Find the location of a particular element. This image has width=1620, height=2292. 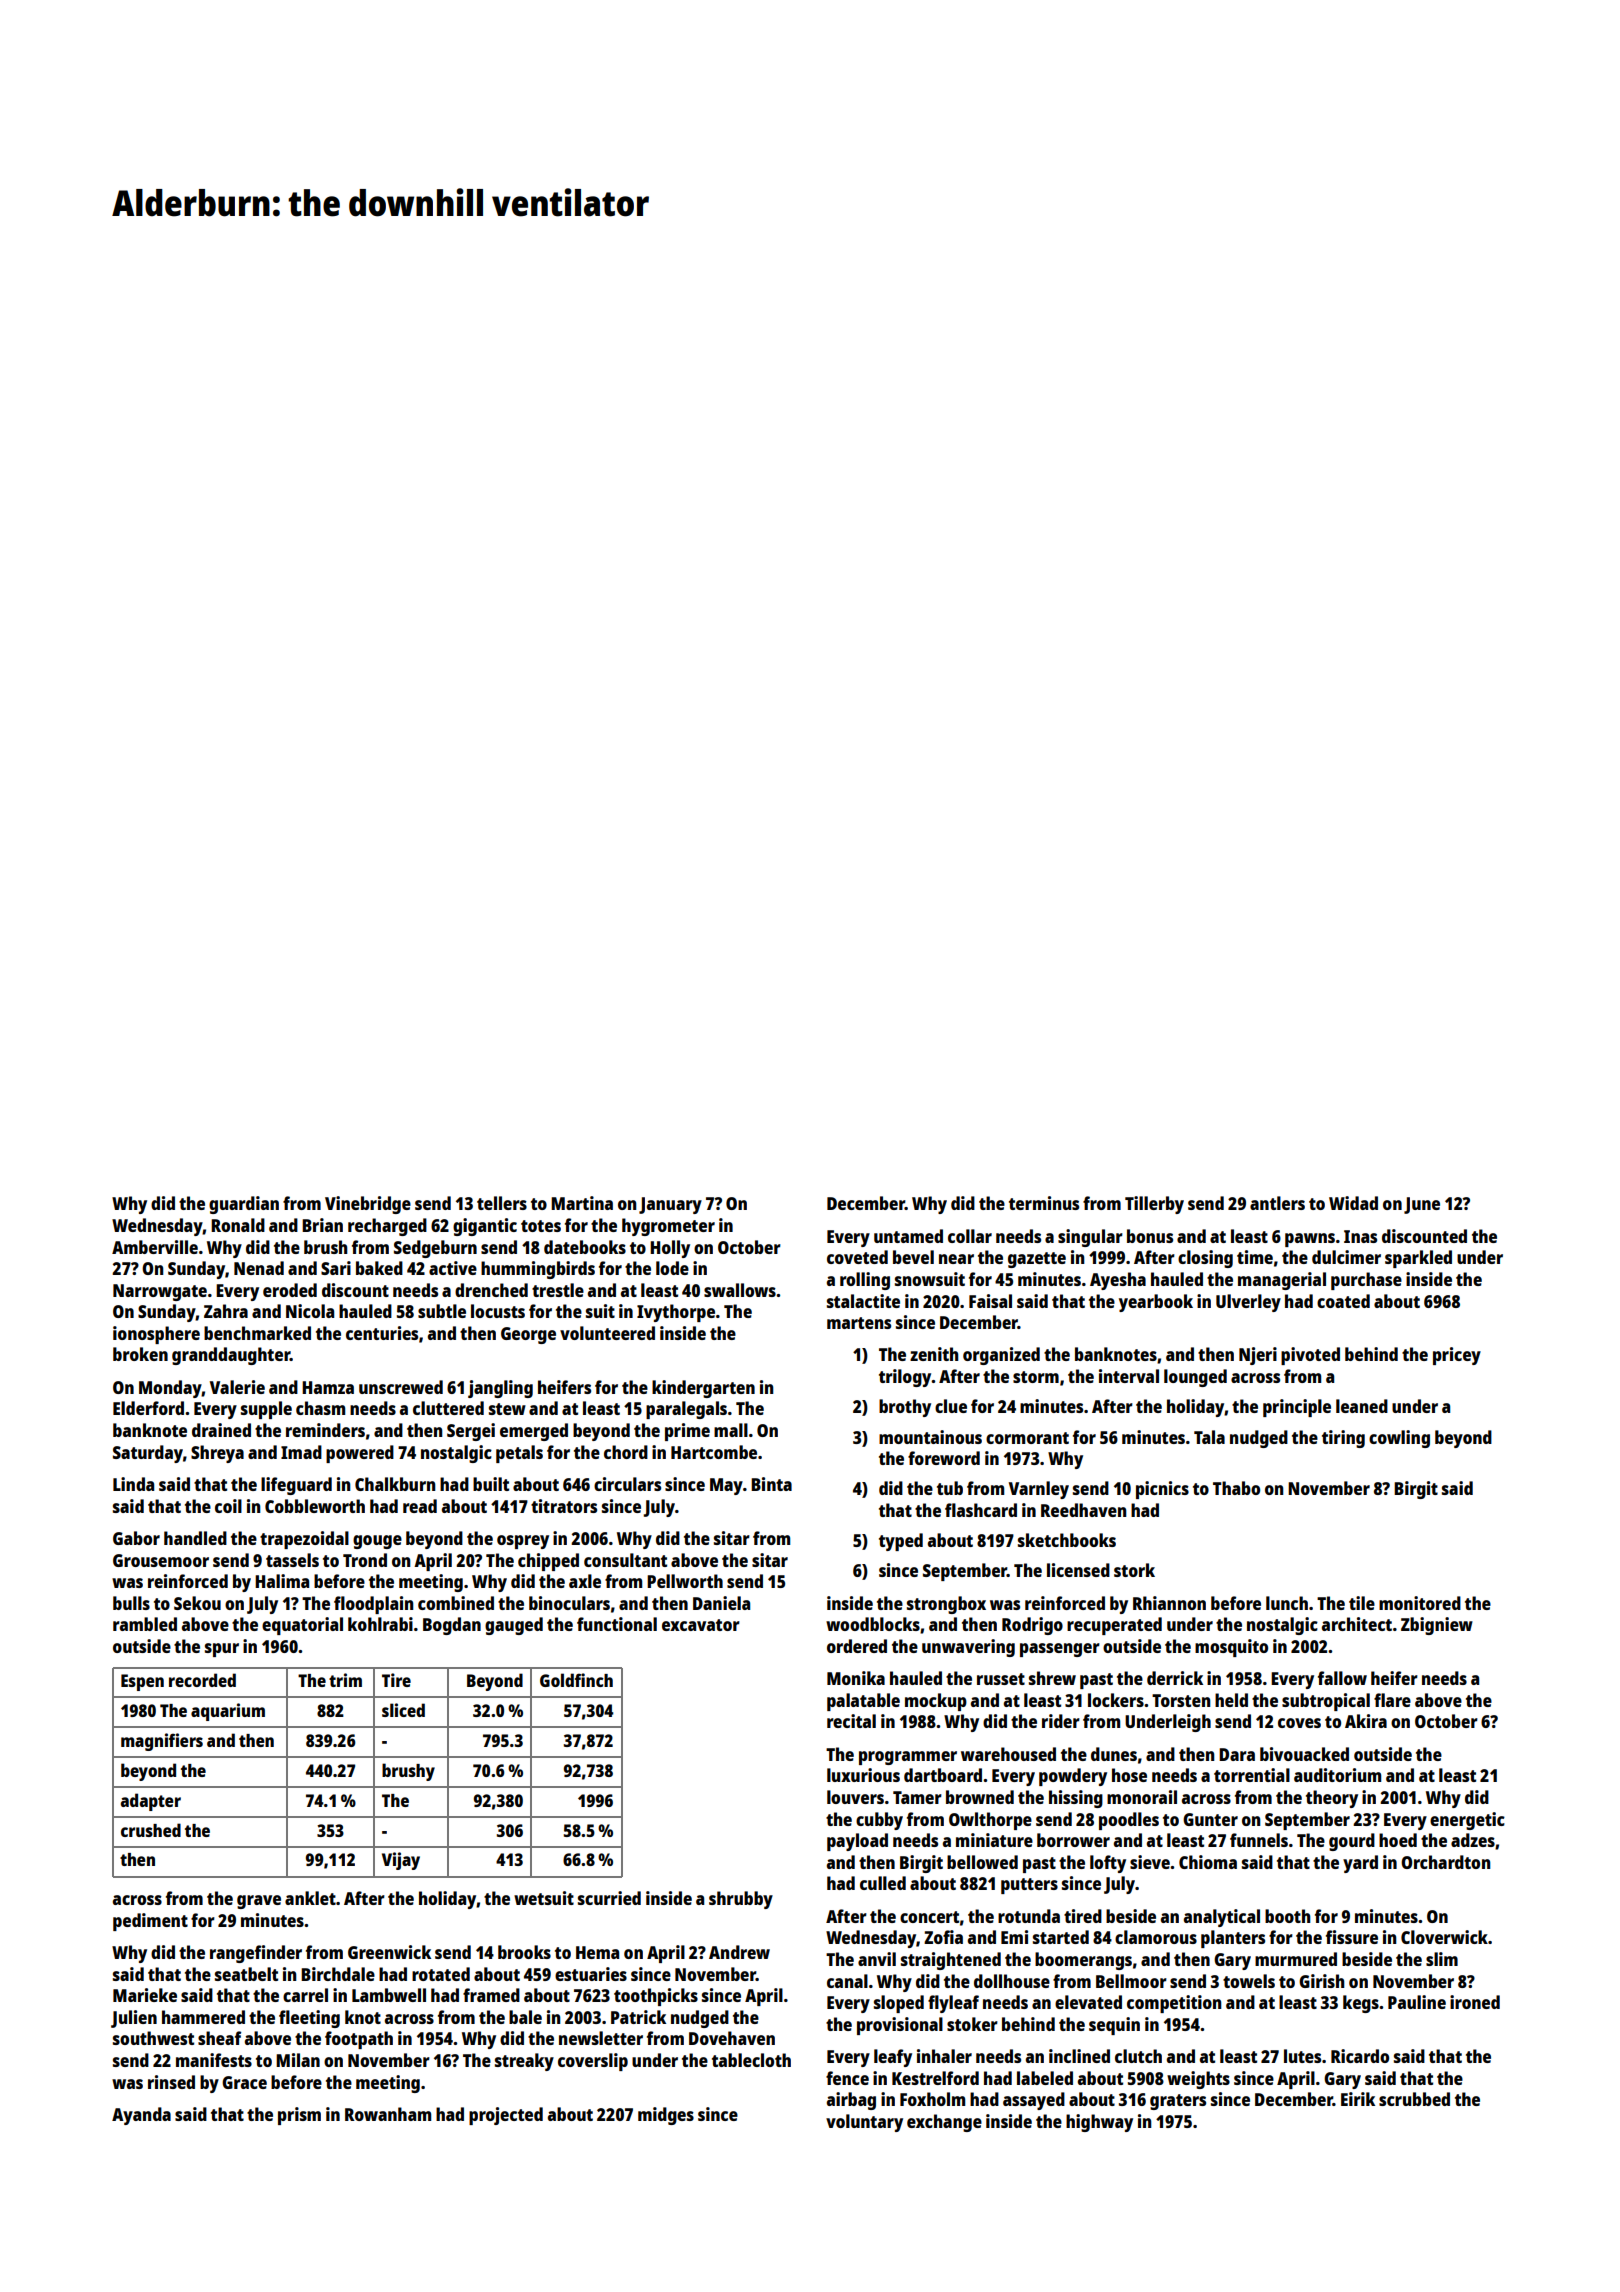

Faisal is located at coordinates (990, 1301).
